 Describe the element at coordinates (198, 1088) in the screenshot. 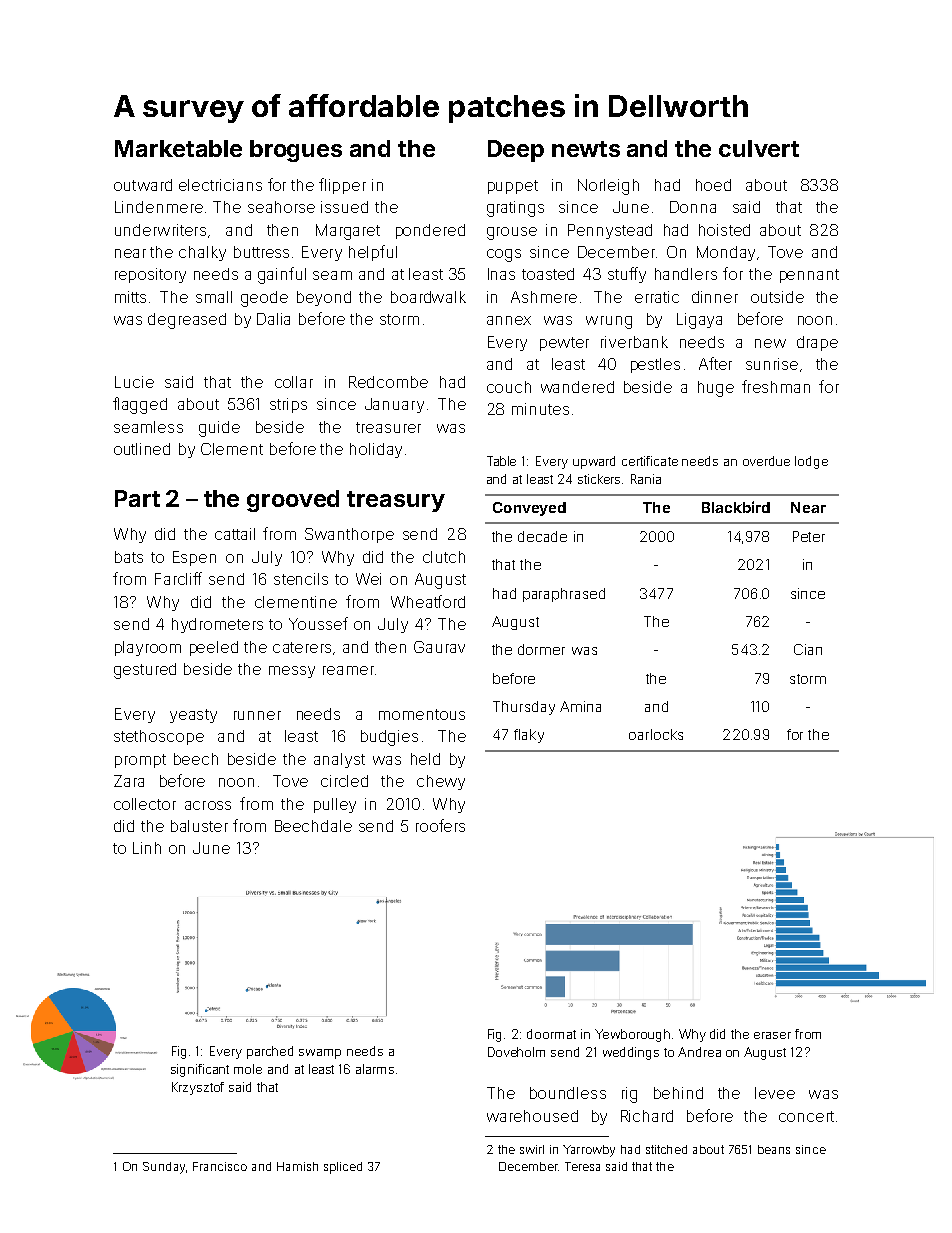

I see `Krzysztof` at that location.
